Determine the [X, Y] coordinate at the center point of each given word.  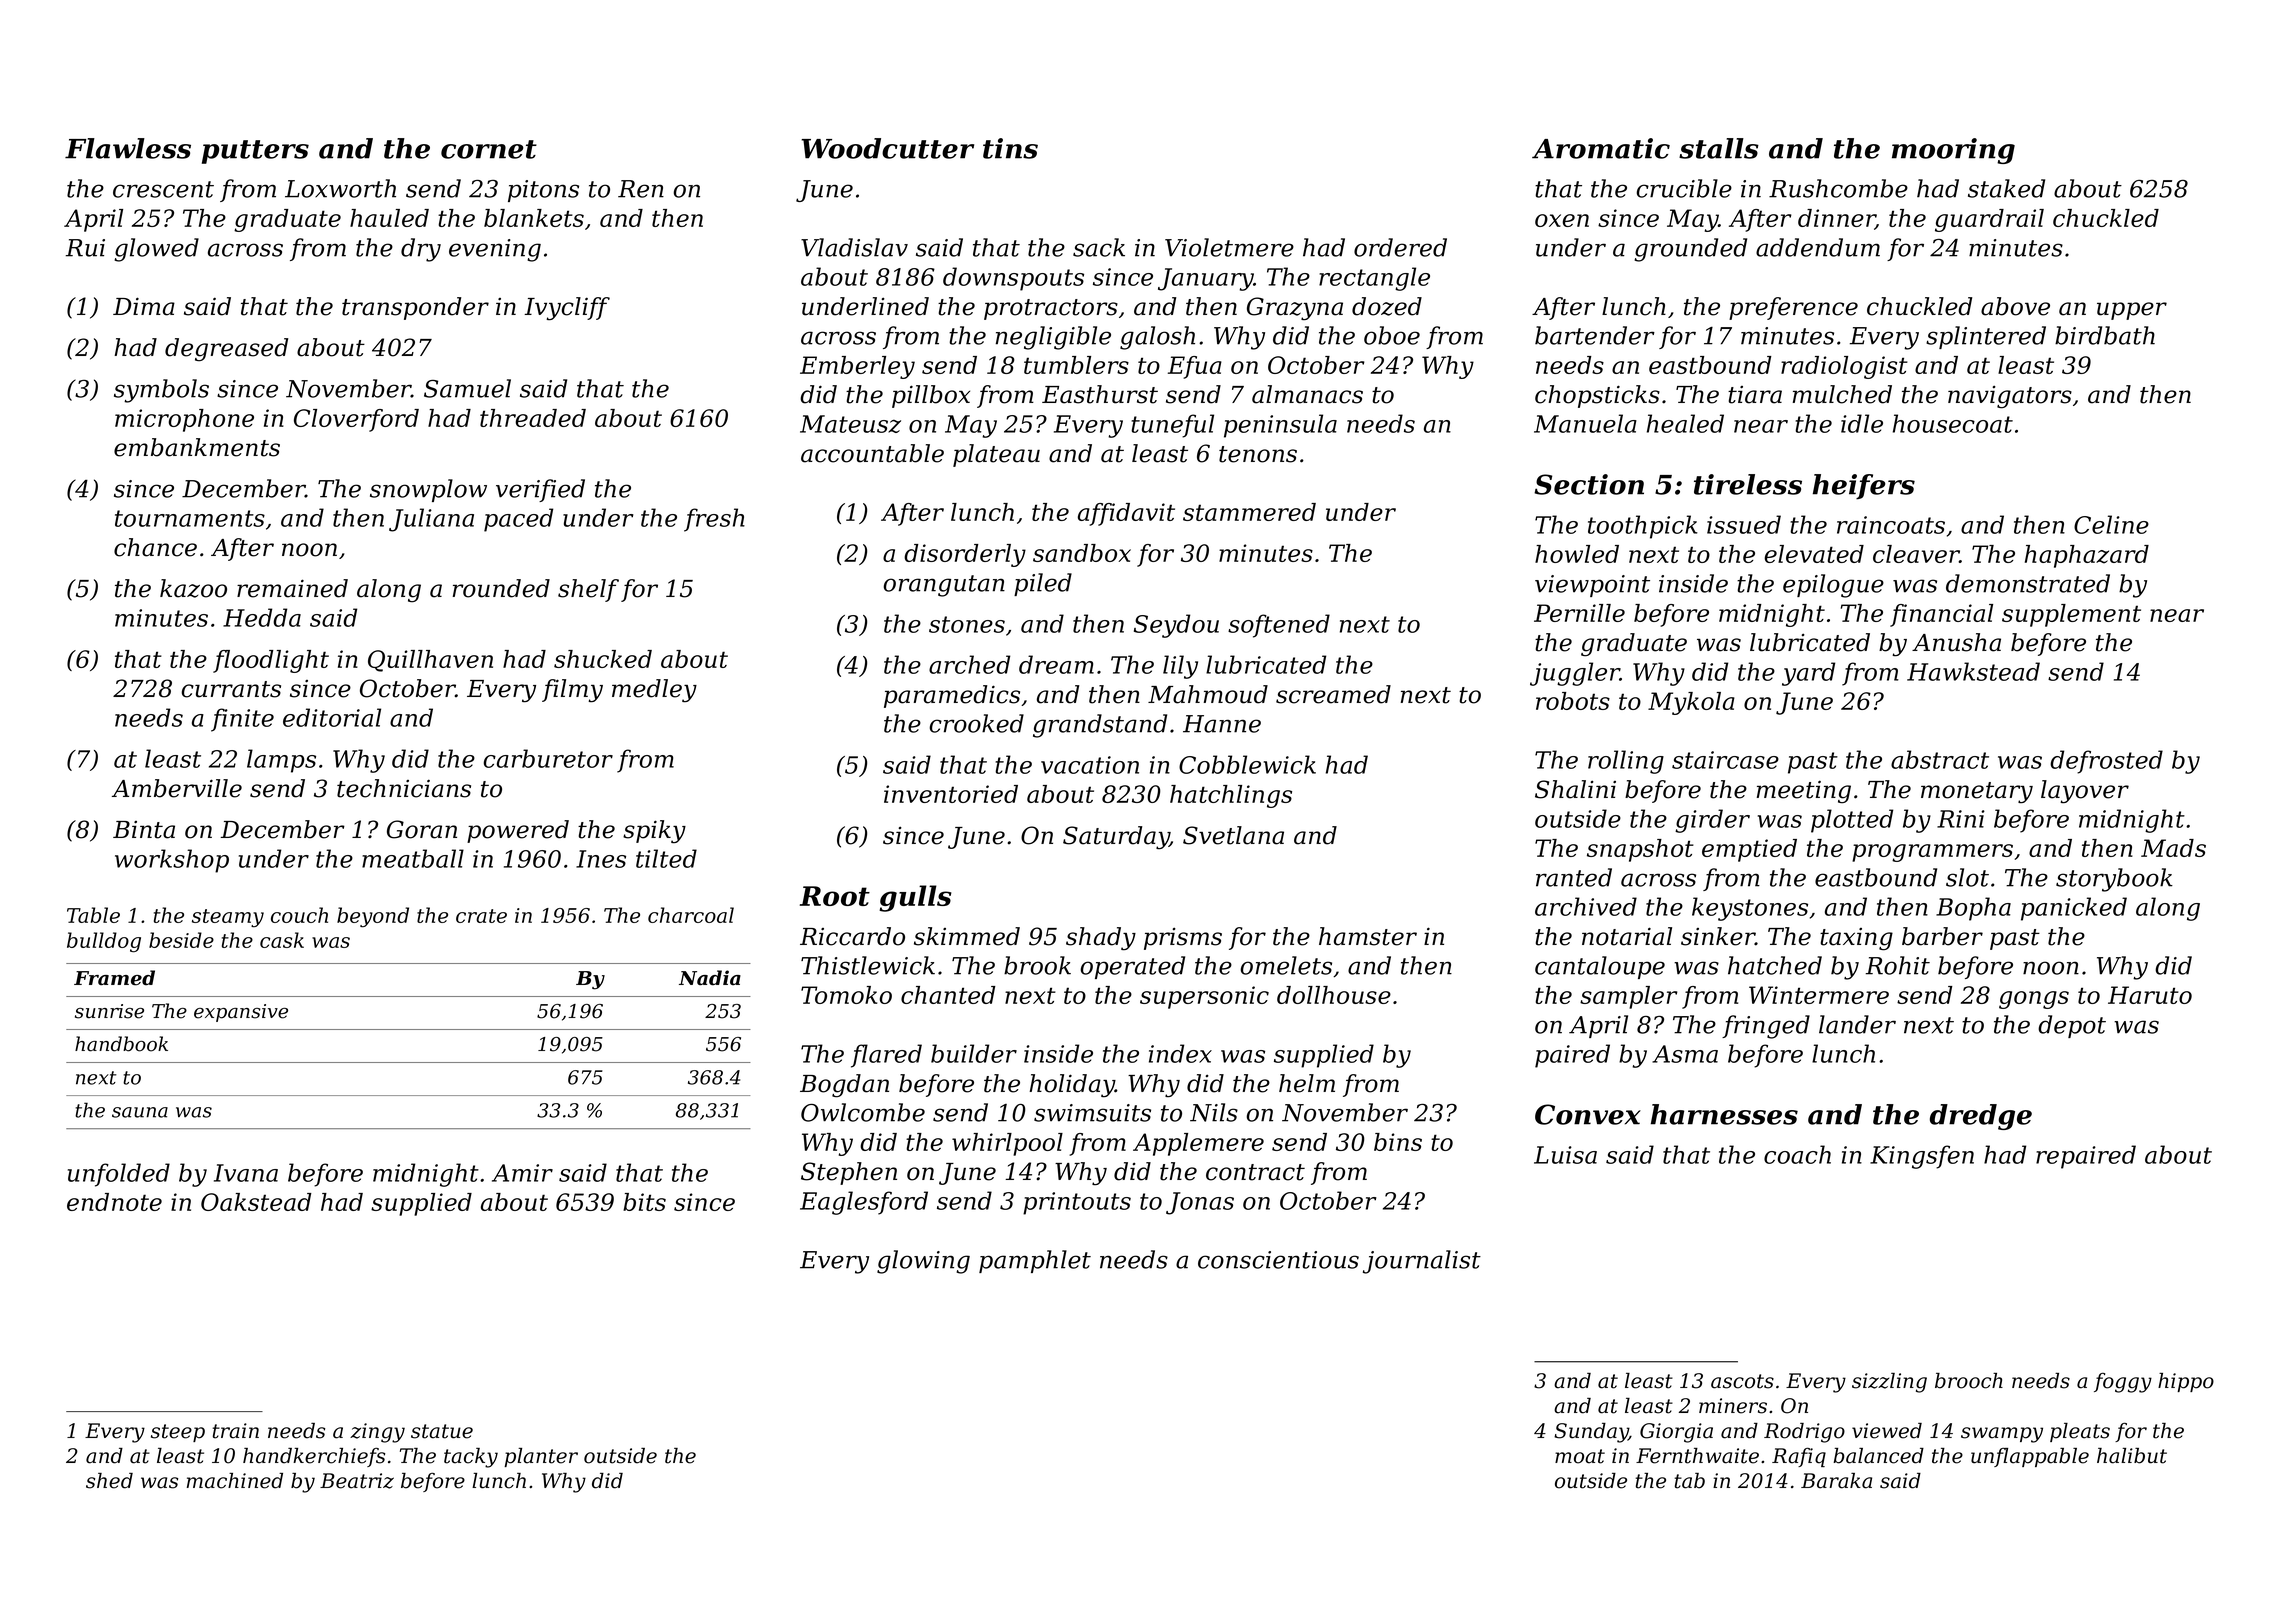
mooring [1953, 151]
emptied [1749, 850]
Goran [422, 829]
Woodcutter [887, 148]
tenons [1258, 454]
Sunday [1591, 1433]
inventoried [951, 794]
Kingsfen [1922, 1157]
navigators [2010, 397]
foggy [2123, 1383]
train [236, 1431]
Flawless [128, 148]
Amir [522, 1173]
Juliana [431, 520]
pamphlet [1035, 1261]
